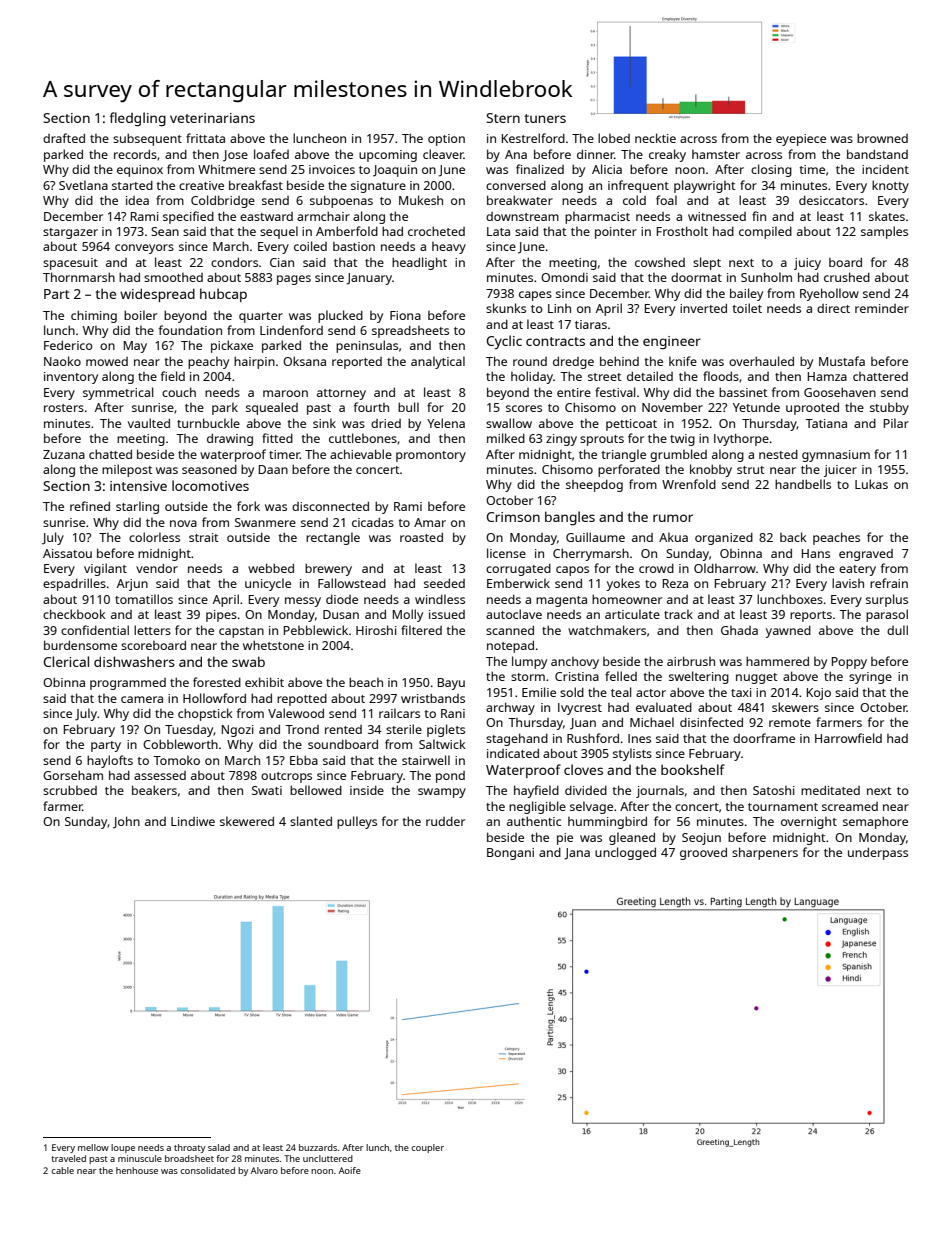 The width and height of the document is (952, 1233). I want to click on mowed, so click(107, 361).
